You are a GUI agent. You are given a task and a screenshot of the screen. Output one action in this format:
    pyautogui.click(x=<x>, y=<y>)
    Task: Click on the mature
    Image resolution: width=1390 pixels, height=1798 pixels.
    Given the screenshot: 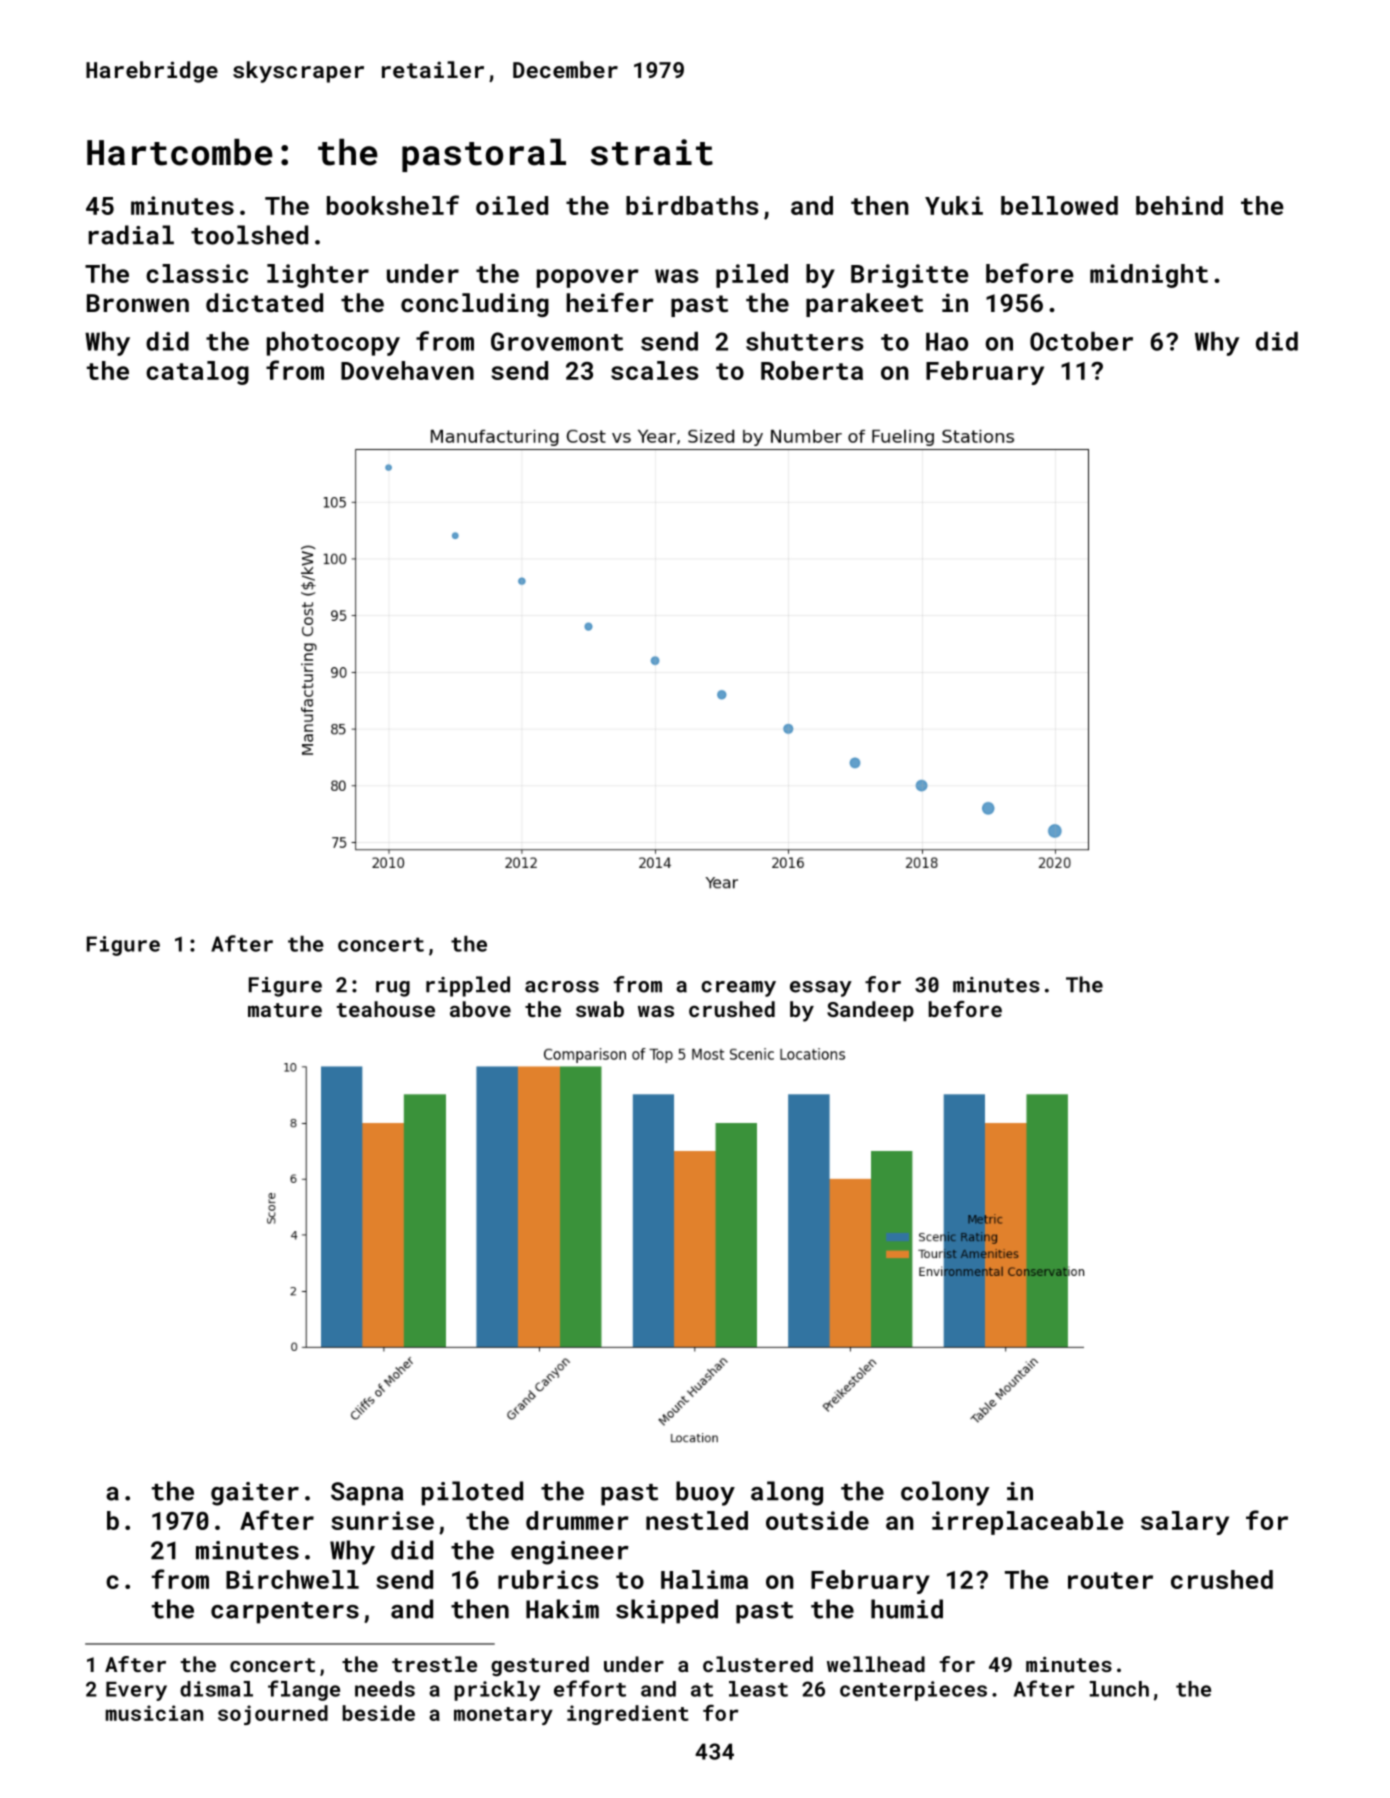 What is the action you would take?
    pyautogui.click(x=285, y=1010)
